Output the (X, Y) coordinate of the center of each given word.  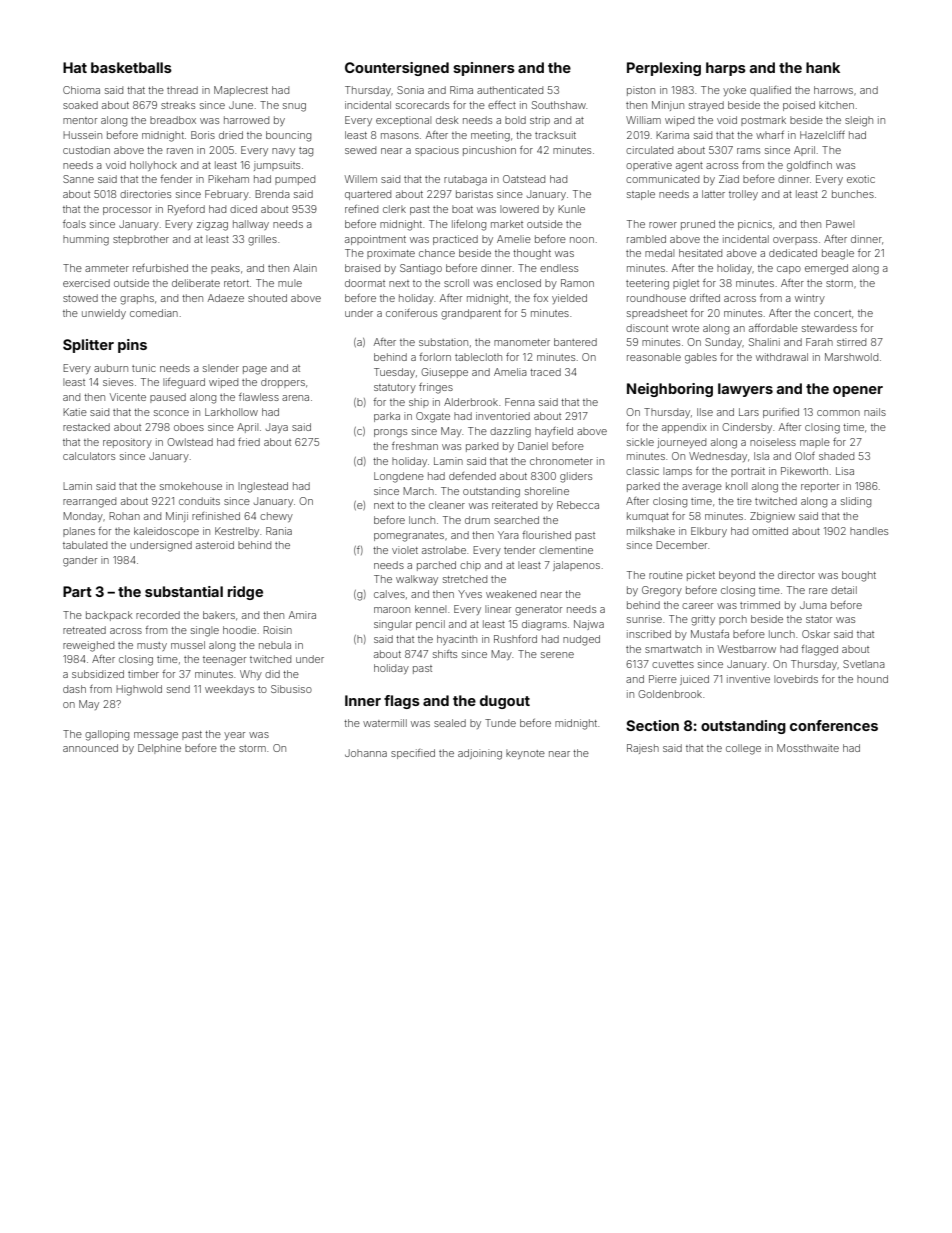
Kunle (571, 209)
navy (283, 152)
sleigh (859, 121)
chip (470, 566)
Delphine (159, 749)
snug (294, 107)
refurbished (160, 268)
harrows (833, 90)
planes (79, 532)
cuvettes (673, 664)
